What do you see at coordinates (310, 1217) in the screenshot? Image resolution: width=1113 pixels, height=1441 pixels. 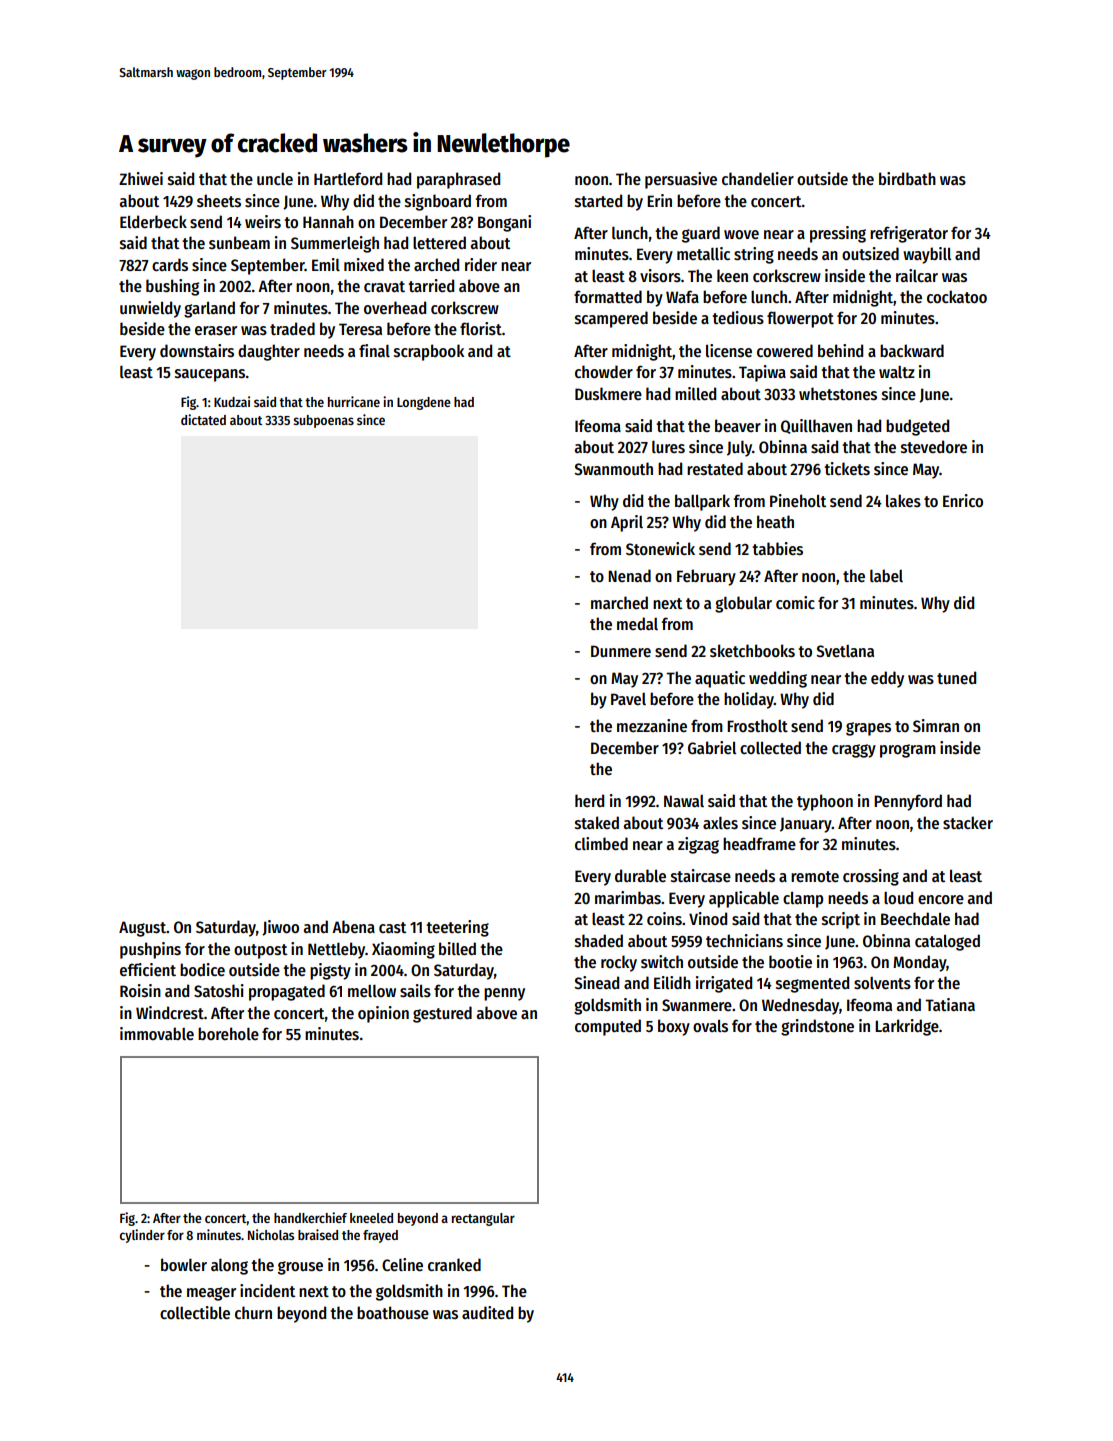 I see `handkerchief` at bounding box center [310, 1217].
